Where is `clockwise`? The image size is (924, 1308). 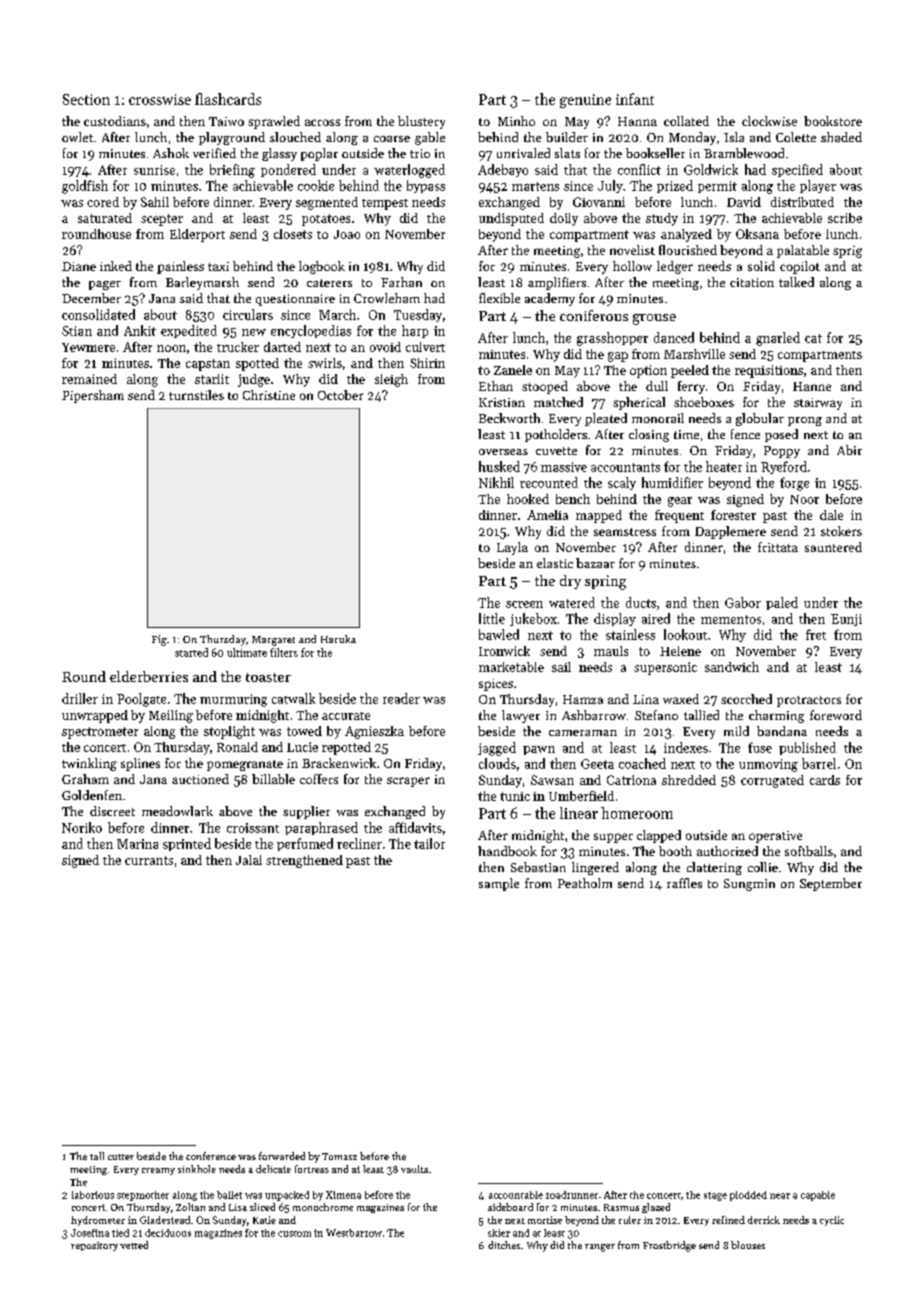
clockwise is located at coordinates (769, 121).
